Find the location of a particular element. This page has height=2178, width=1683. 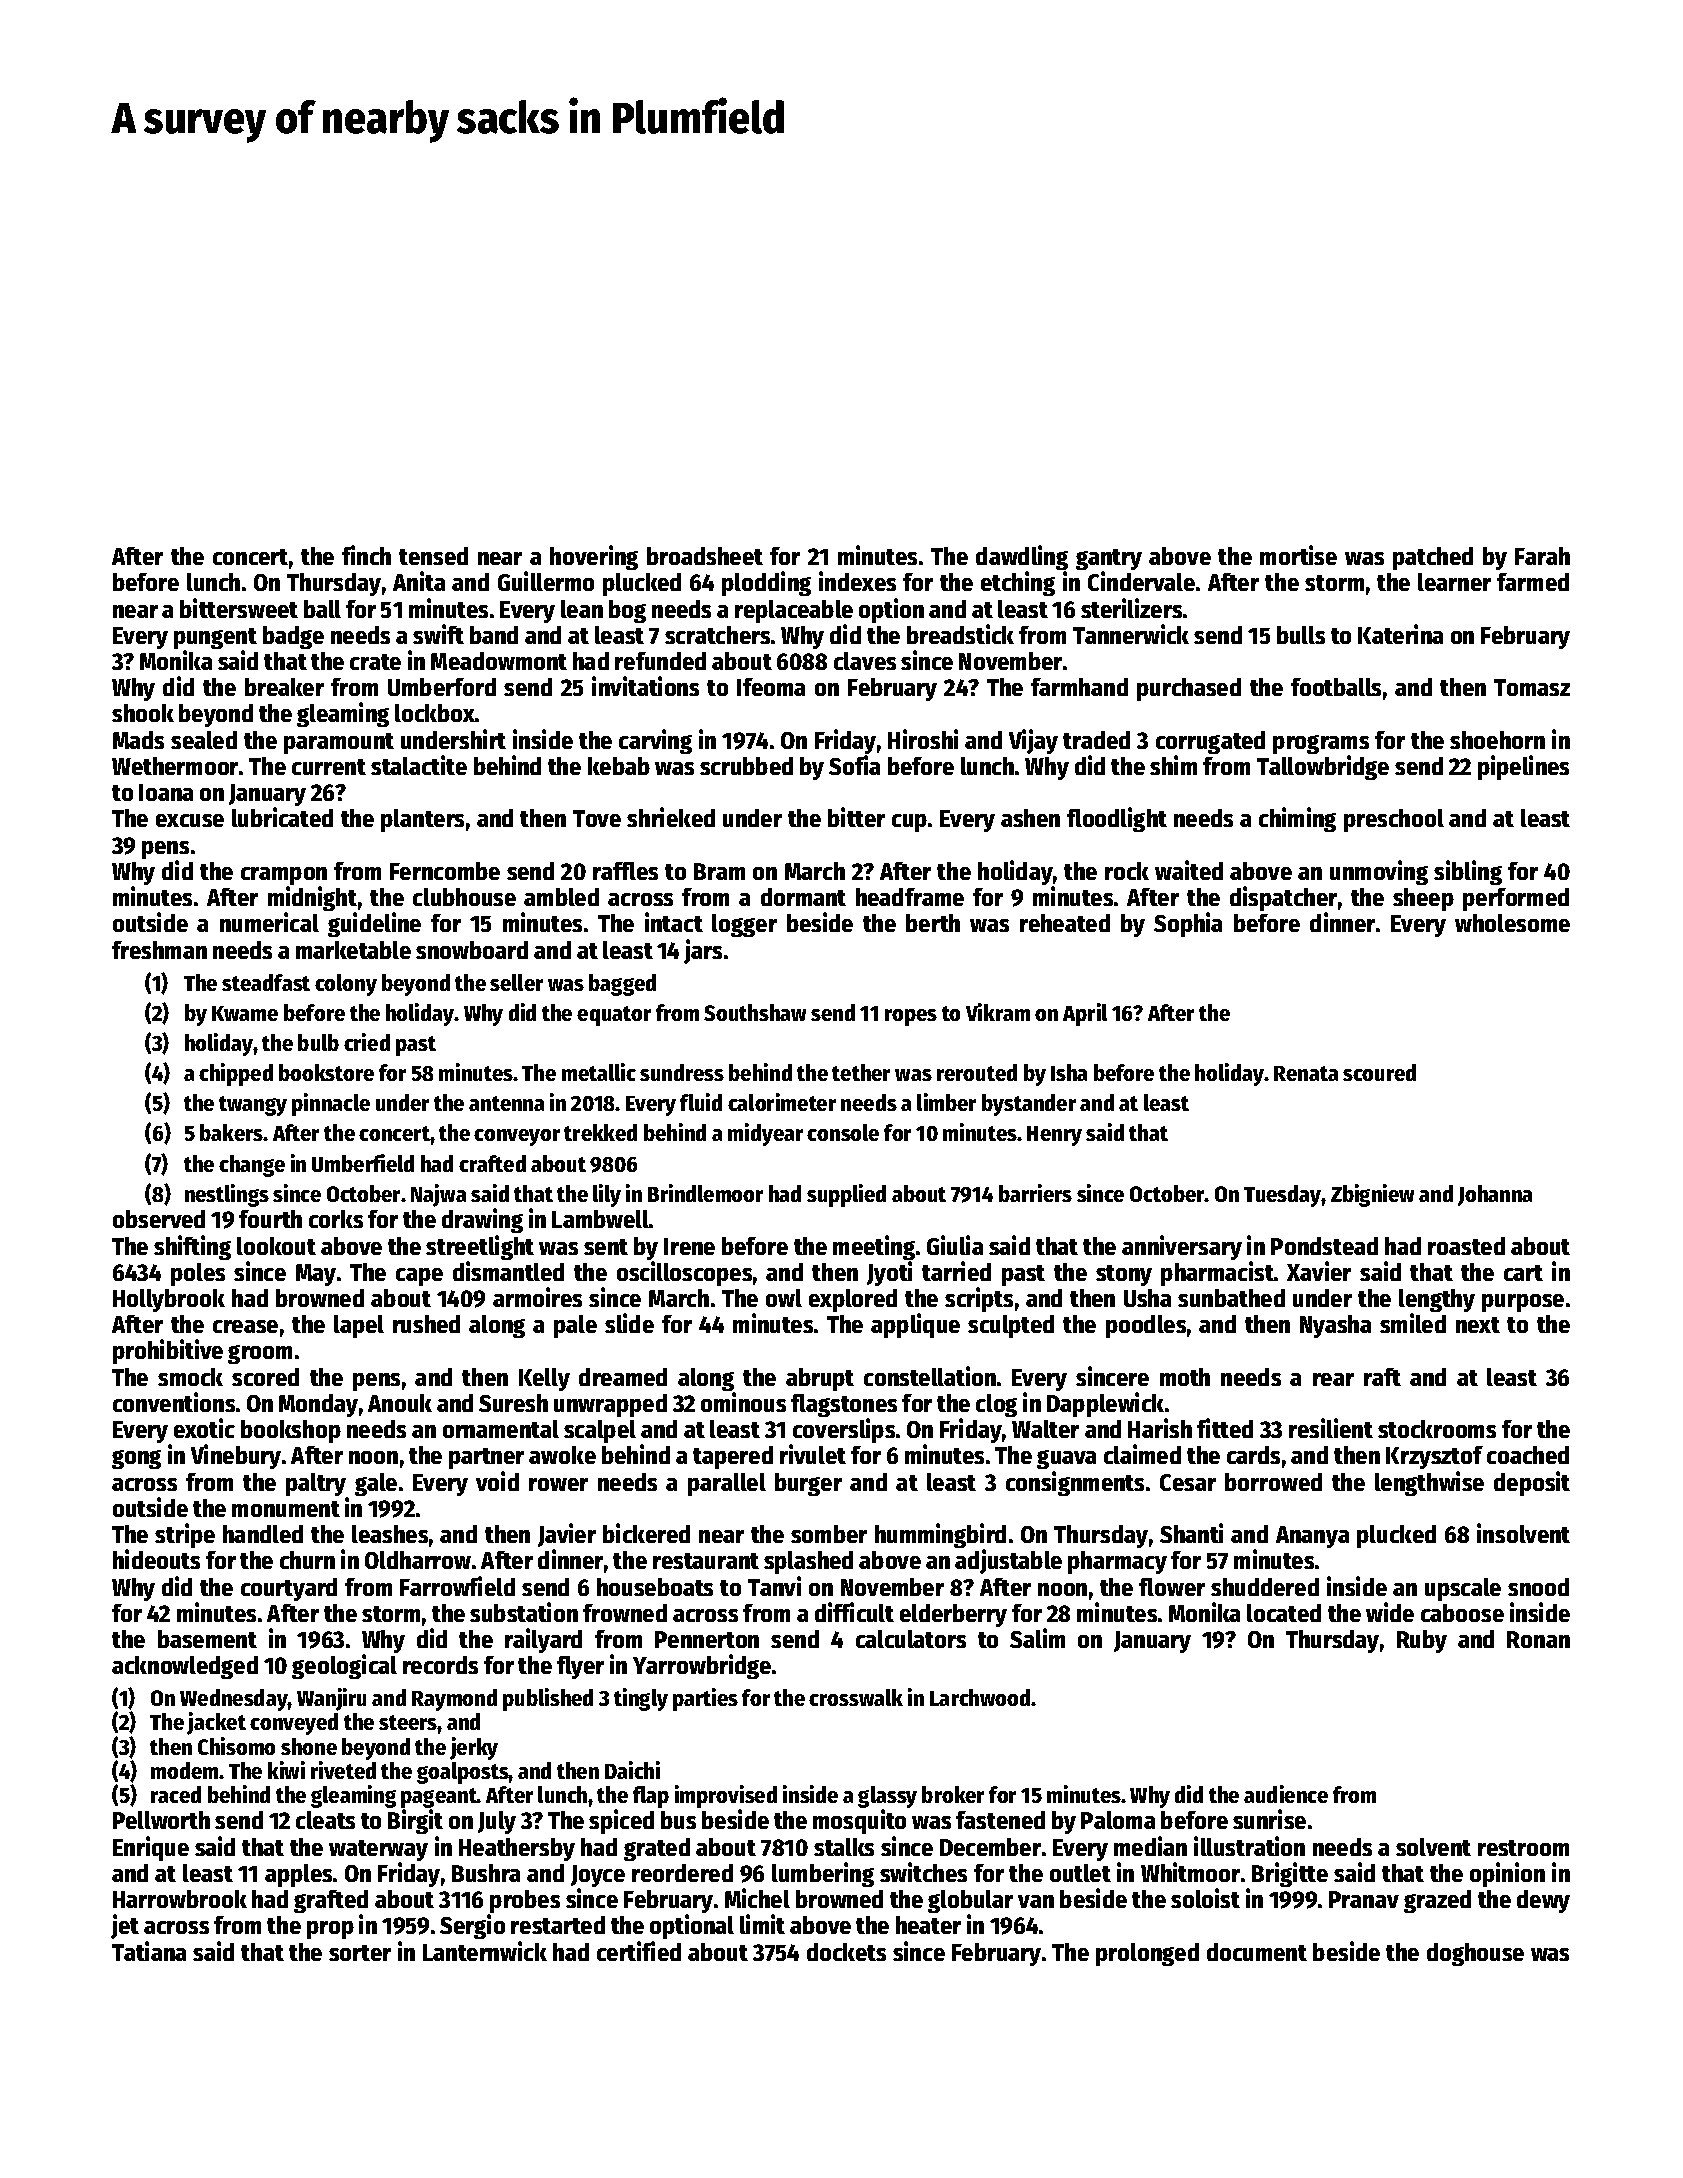

apples is located at coordinates (298, 1875).
